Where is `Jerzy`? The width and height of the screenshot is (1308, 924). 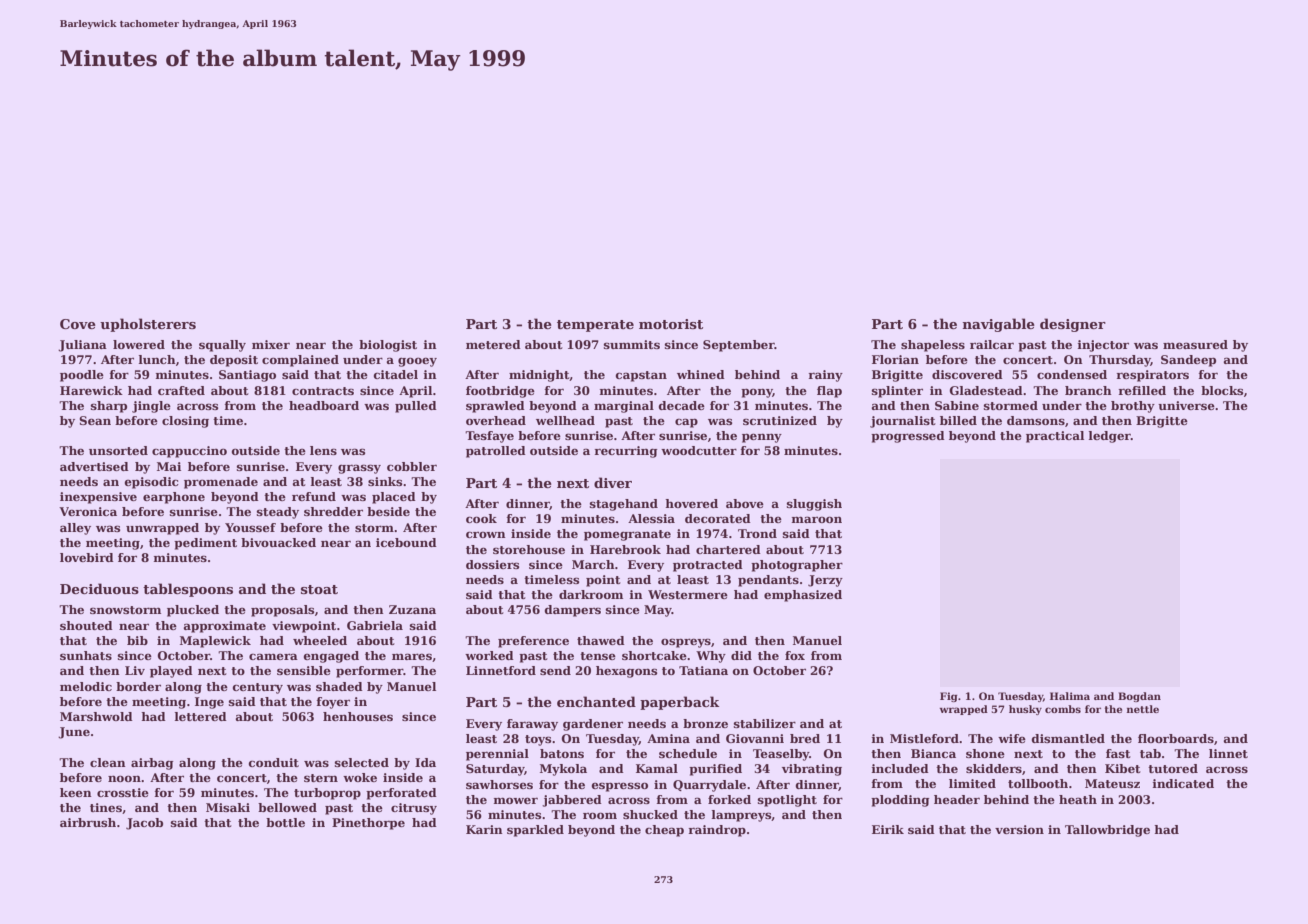
Jerzy is located at coordinates (825, 581).
